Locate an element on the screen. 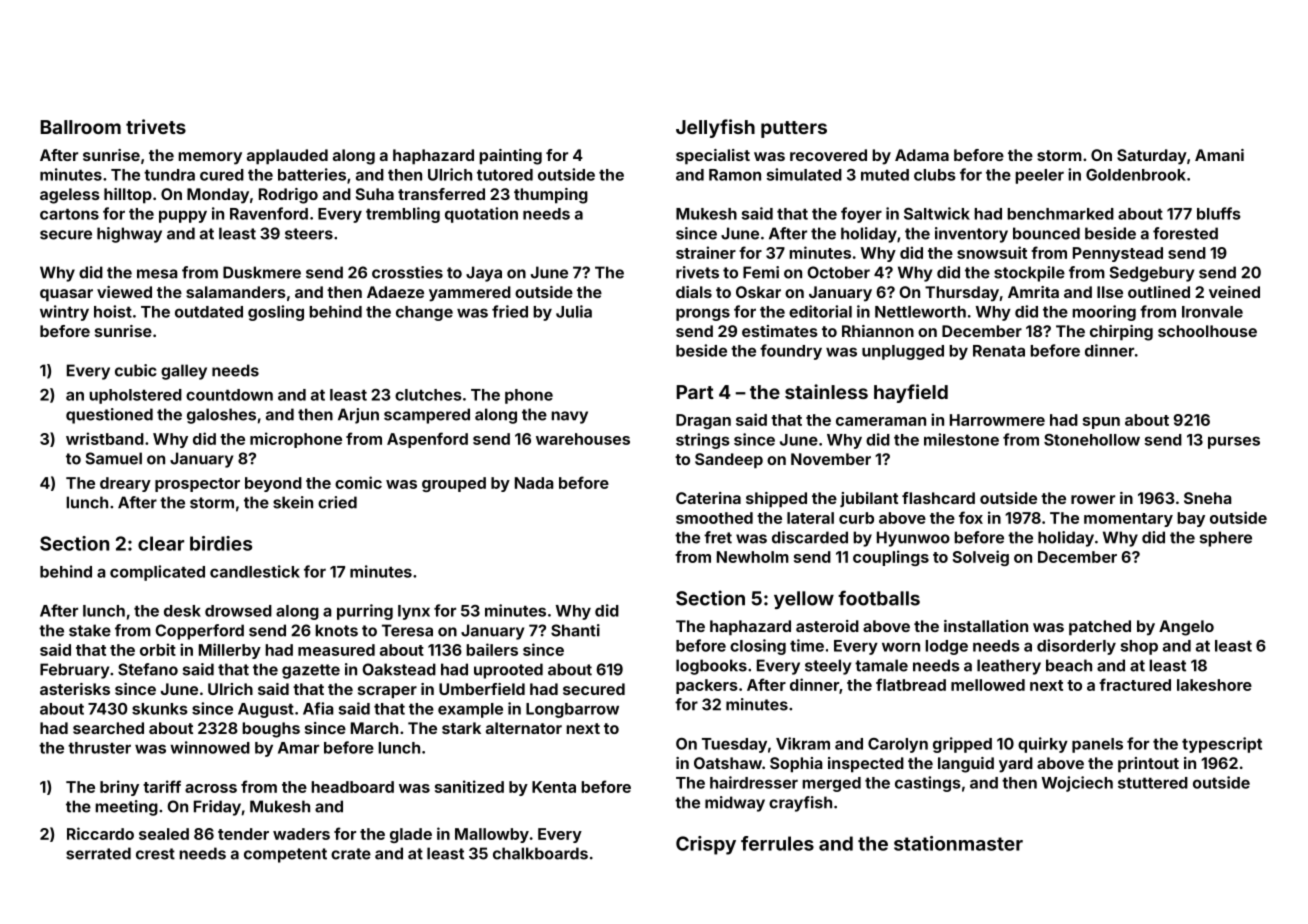 This screenshot has width=1308, height=924. clutches is located at coordinates (428, 395).
